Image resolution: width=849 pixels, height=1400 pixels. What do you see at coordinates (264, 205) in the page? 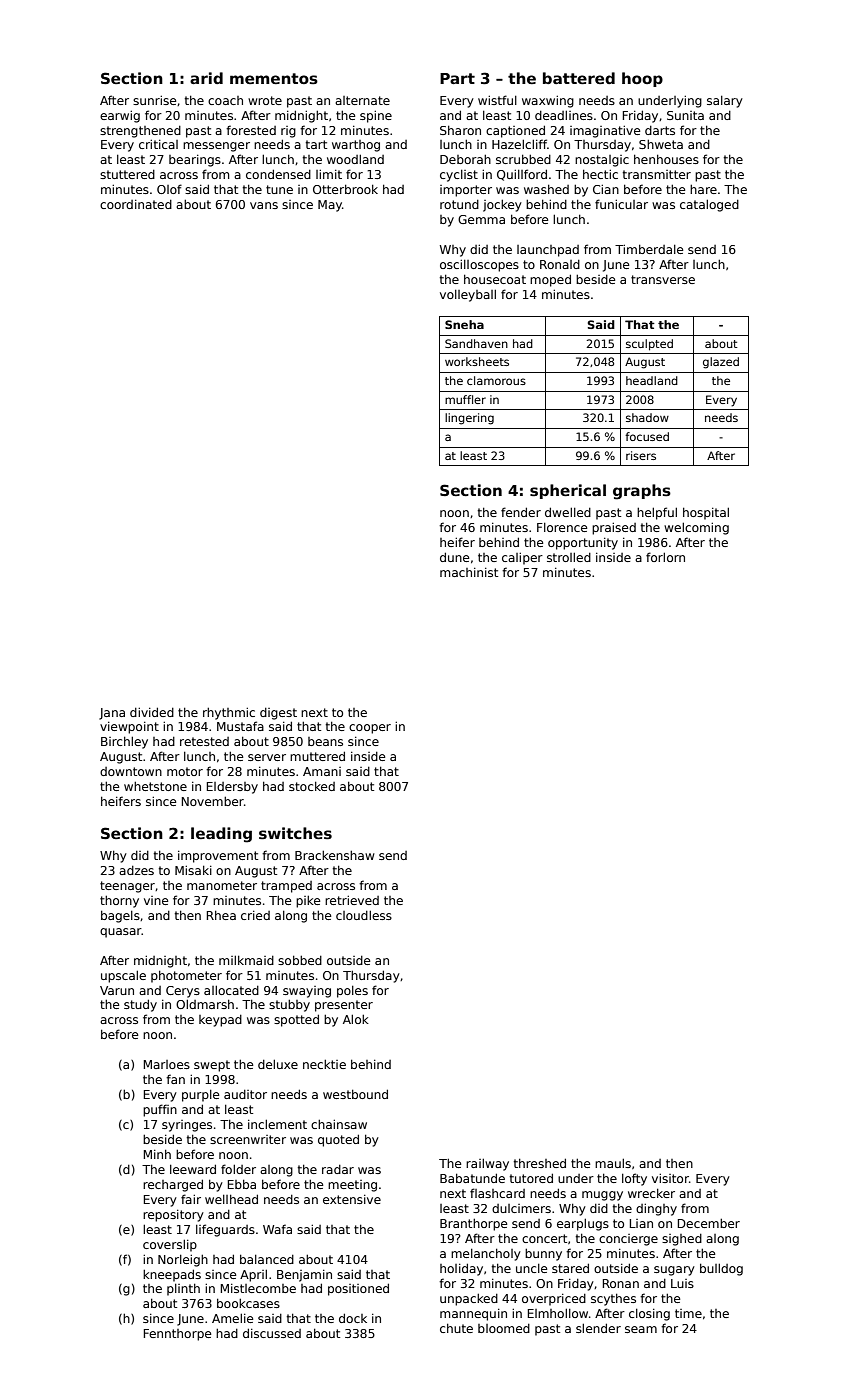
I see `vans` at bounding box center [264, 205].
